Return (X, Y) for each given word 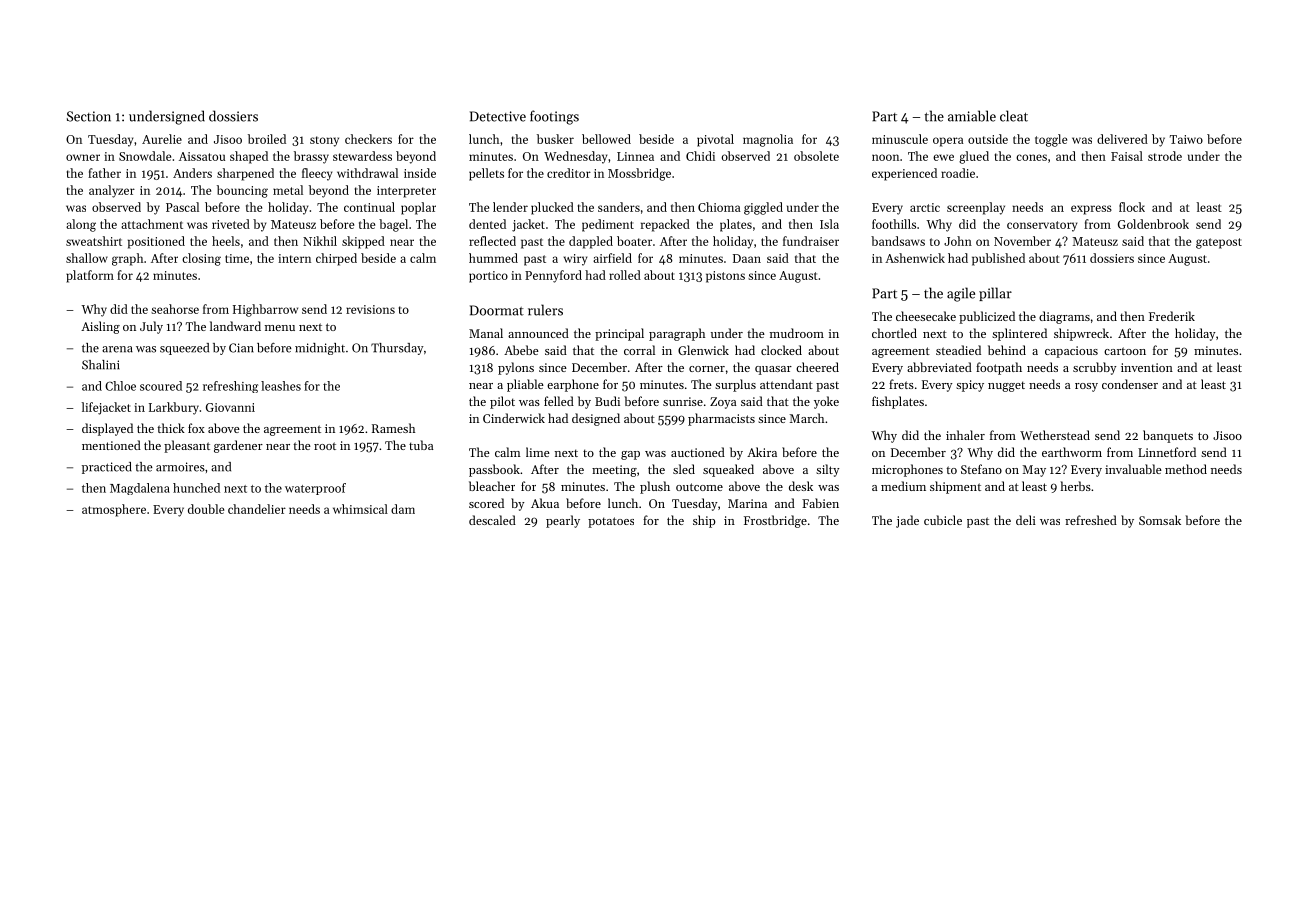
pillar (995, 294)
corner (707, 369)
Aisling (100, 327)
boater (634, 241)
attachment (152, 224)
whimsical (360, 509)
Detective (498, 116)
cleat (1014, 116)
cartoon (1125, 351)
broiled (267, 139)
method (1186, 469)
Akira (762, 452)
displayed (107, 429)
